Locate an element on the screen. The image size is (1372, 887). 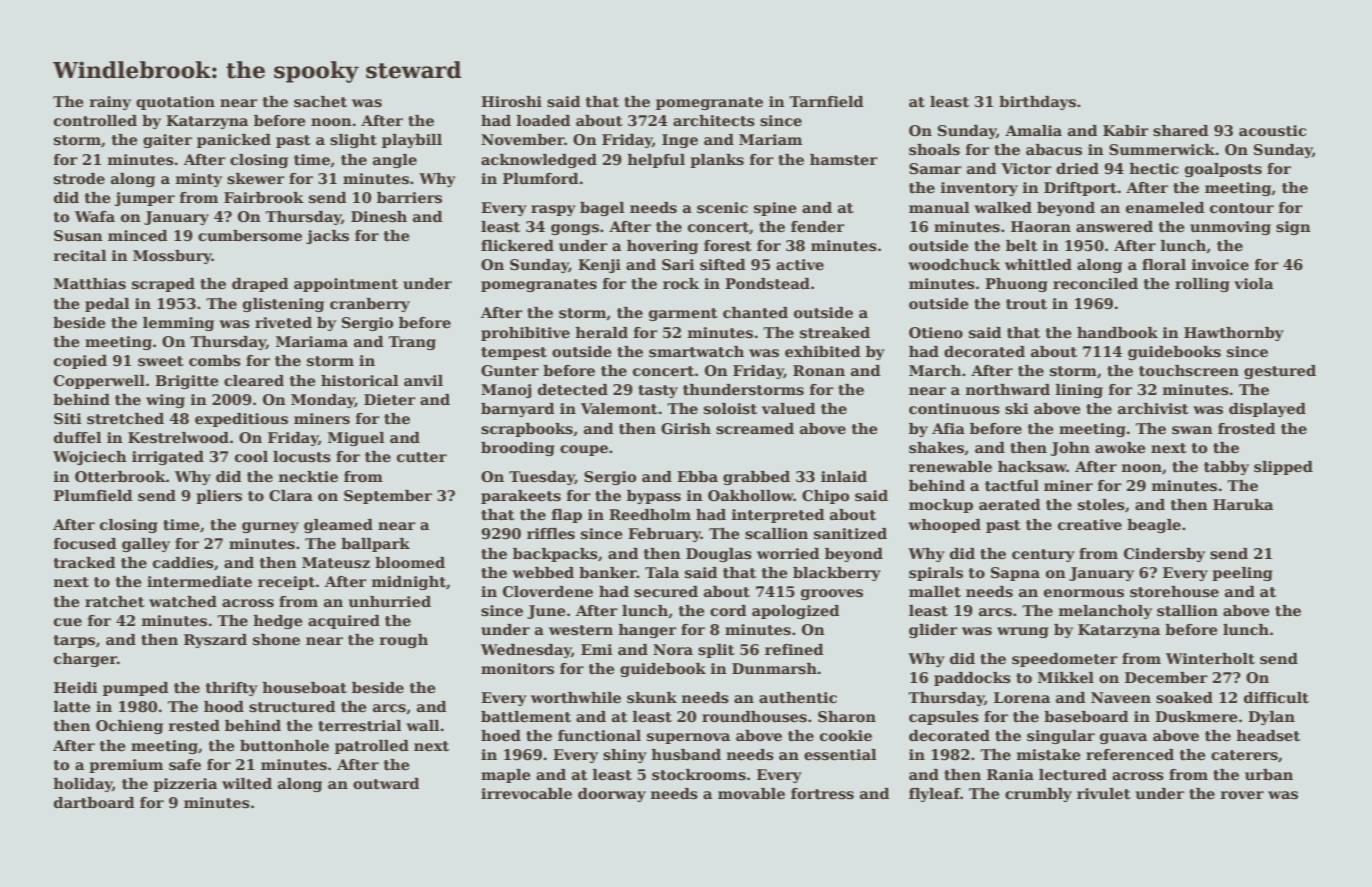
rainy is located at coordinates (110, 103).
